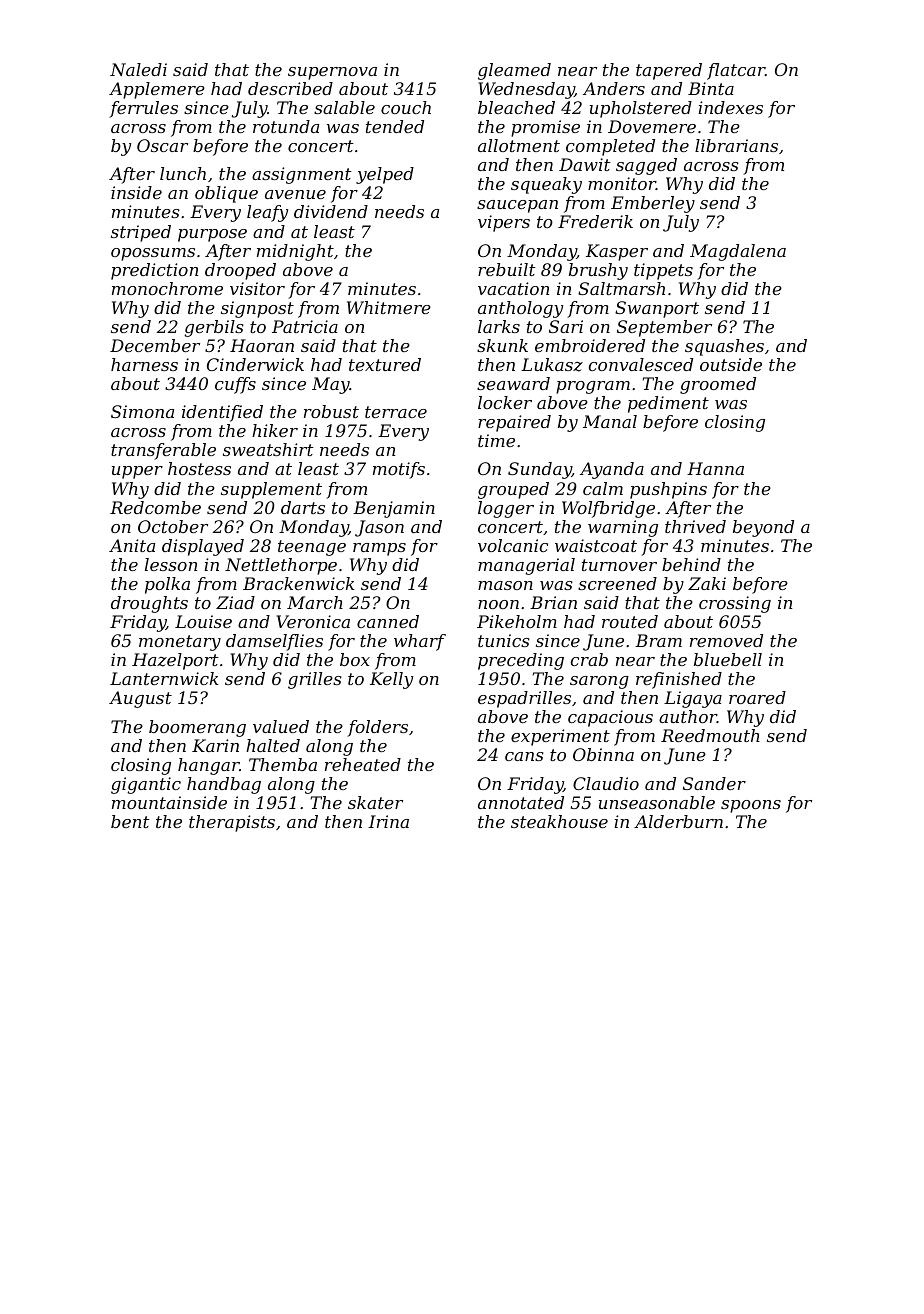  I want to click on Naledi, so click(138, 69).
